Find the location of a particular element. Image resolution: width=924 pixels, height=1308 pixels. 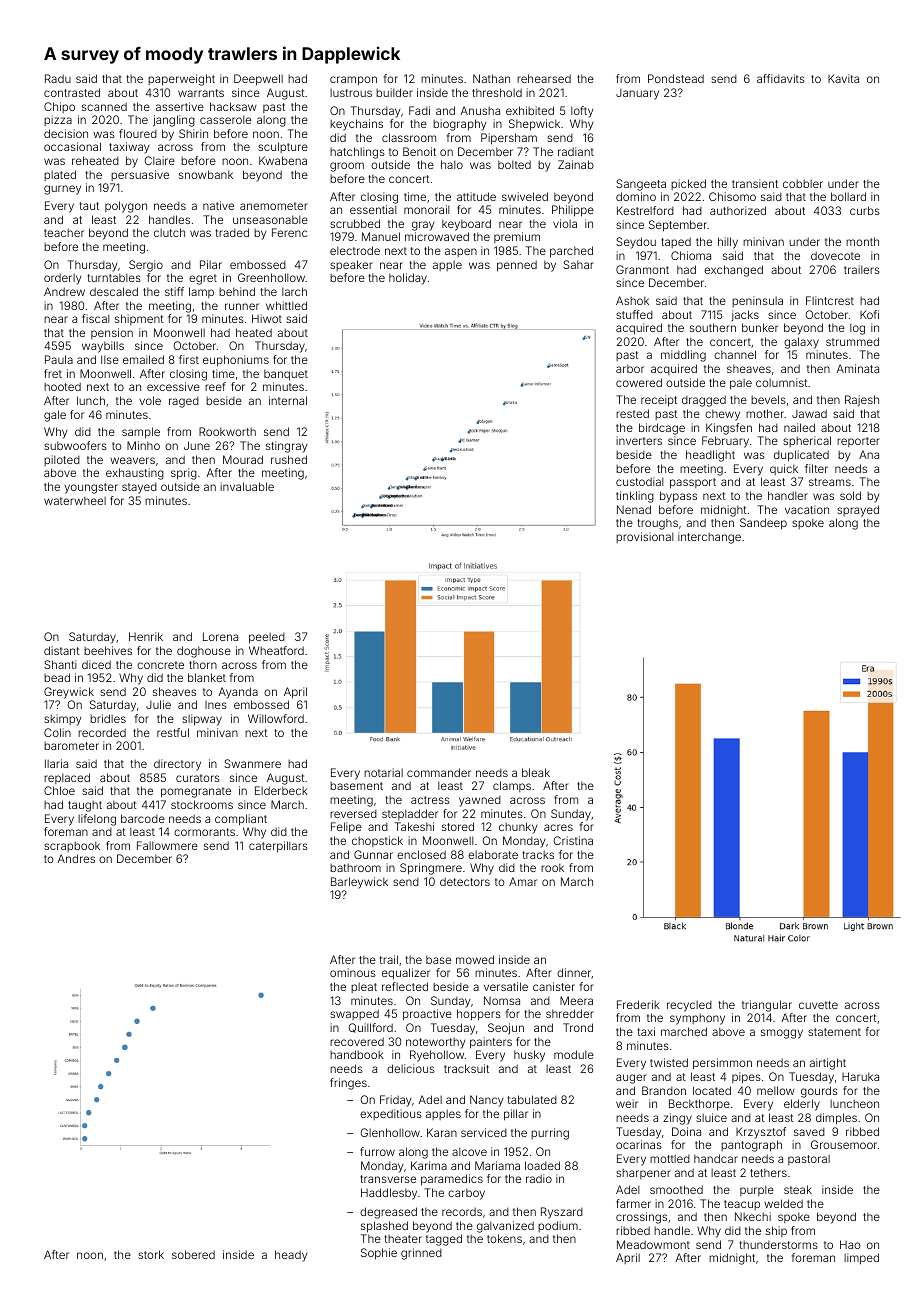

bleak is located at coordinates (536, 772).
